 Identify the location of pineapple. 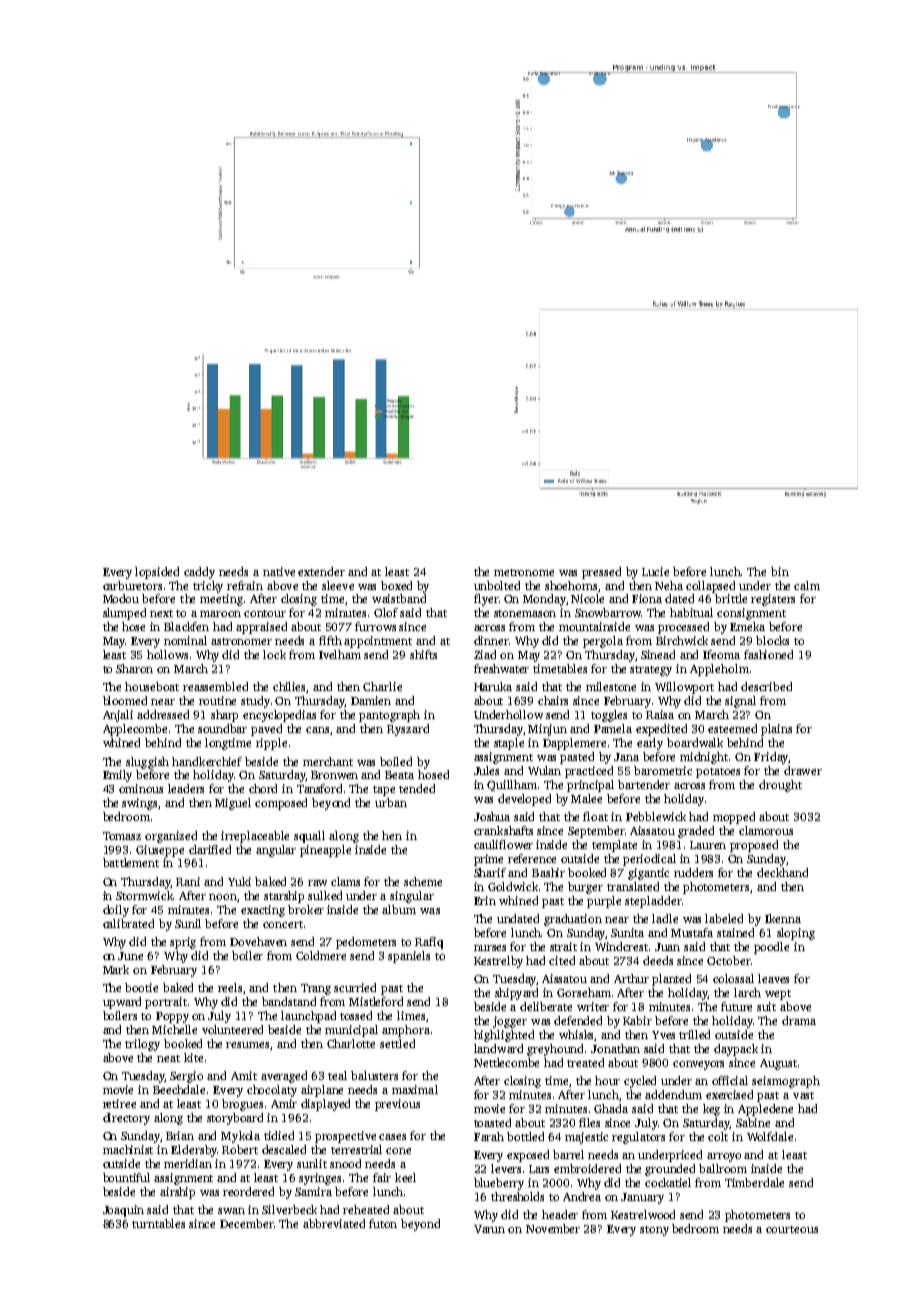
(325, 851).
